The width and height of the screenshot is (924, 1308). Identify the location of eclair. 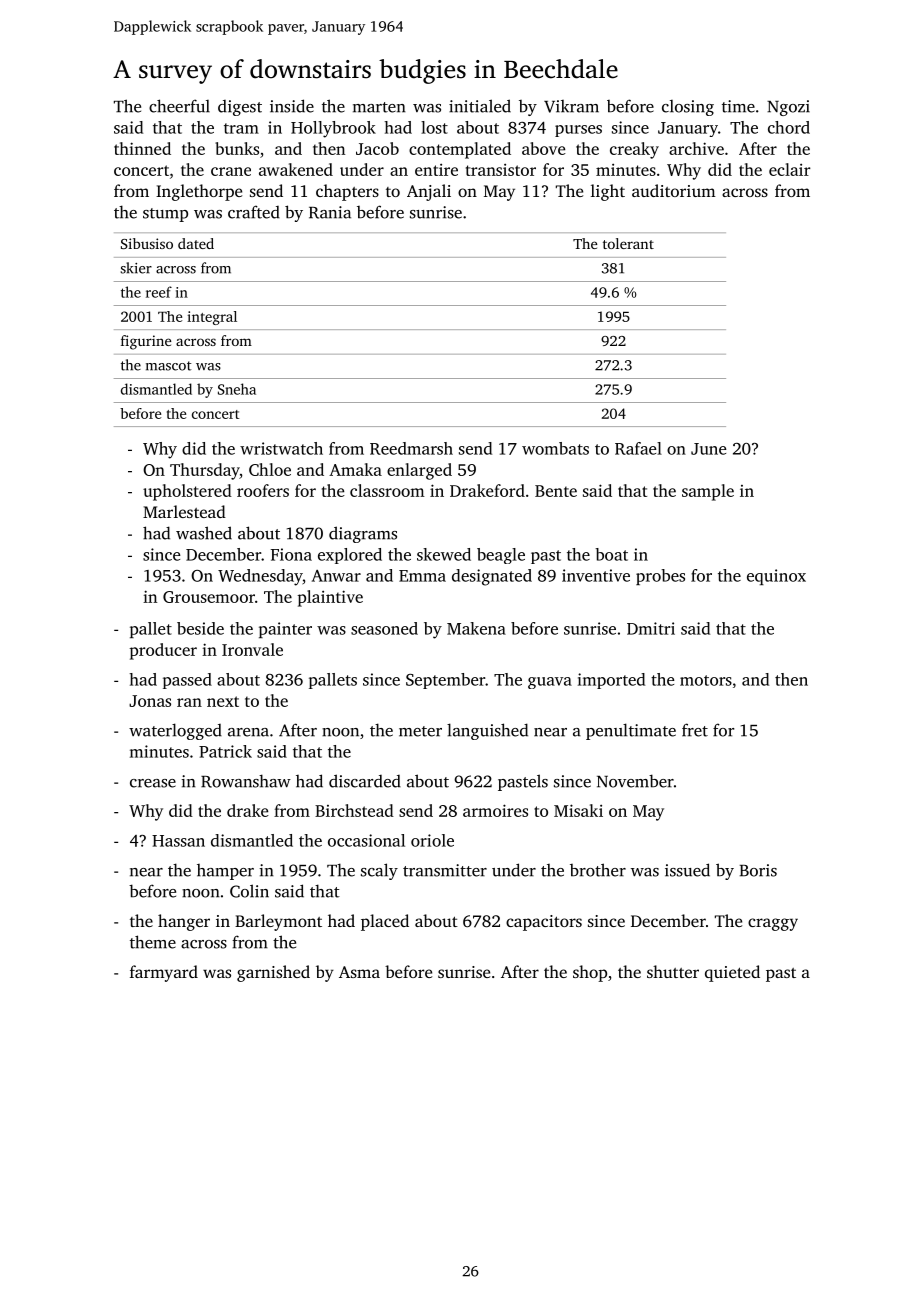
(790, 169).
